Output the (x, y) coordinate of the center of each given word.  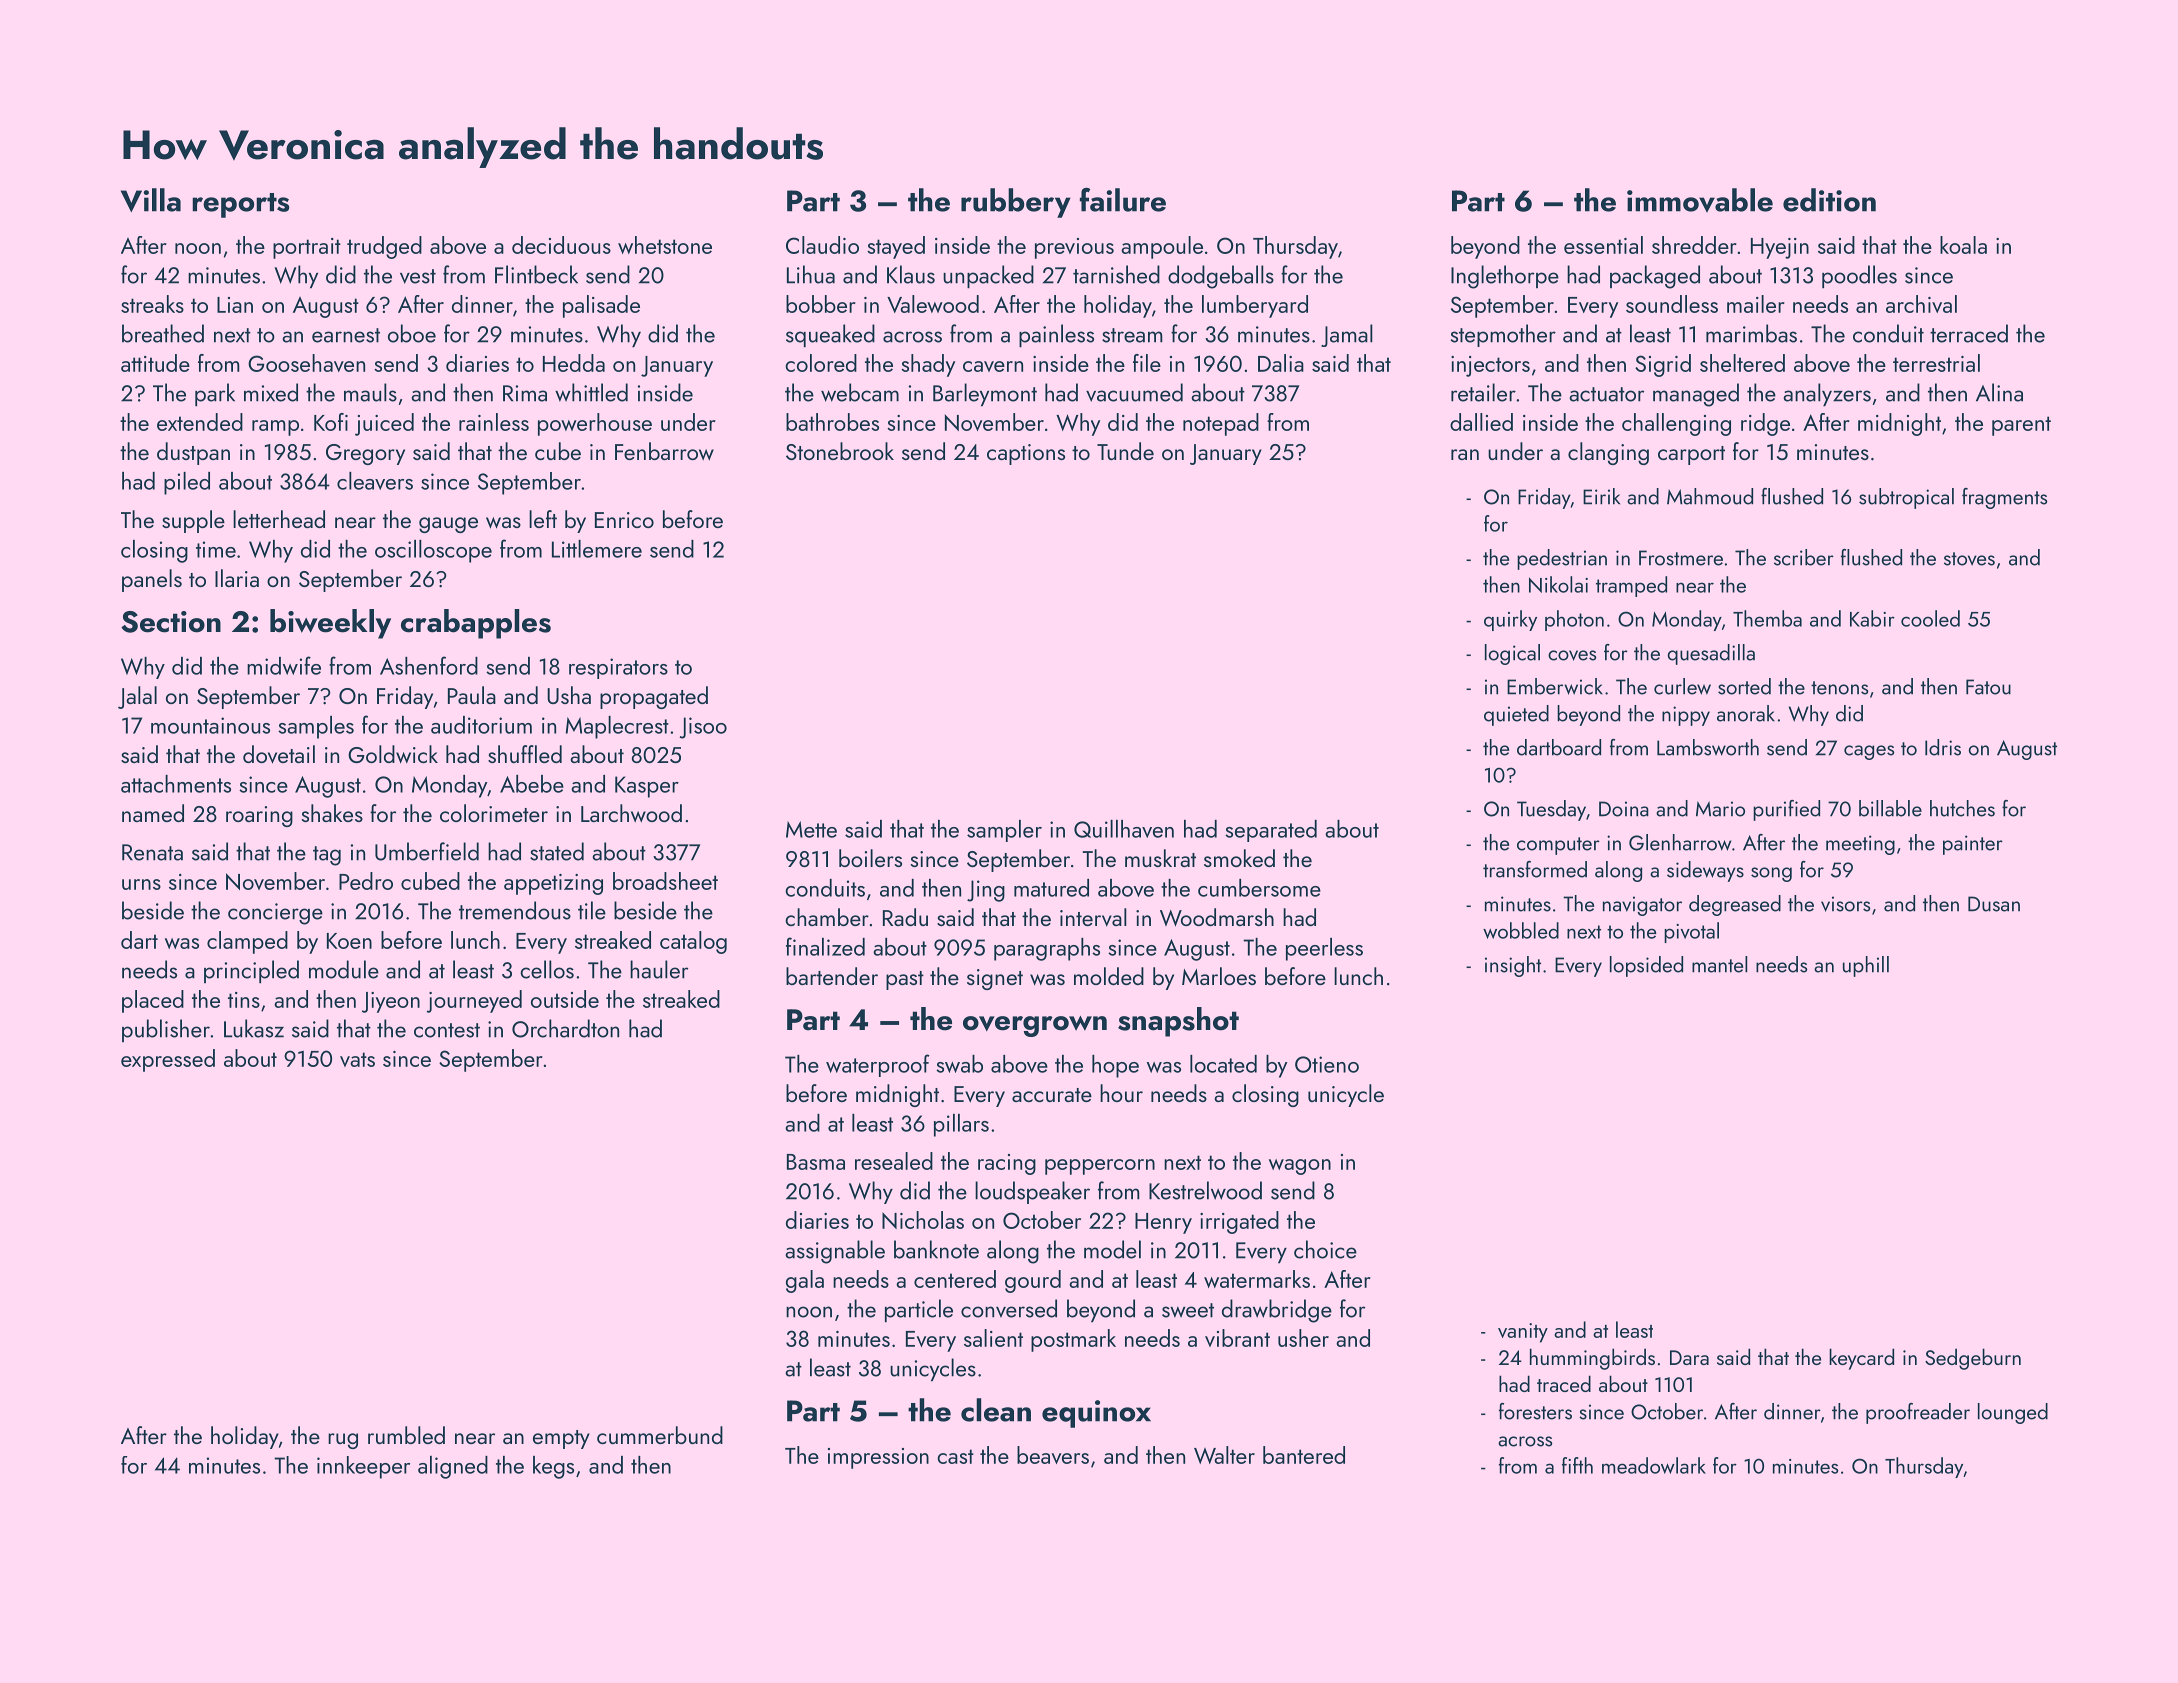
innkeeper (363, 1467)
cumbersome (1259, 888)
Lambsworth (1708, 747)
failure (1123, 200)
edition (1829, 200)
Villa (151, 200)
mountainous (210, 725)
